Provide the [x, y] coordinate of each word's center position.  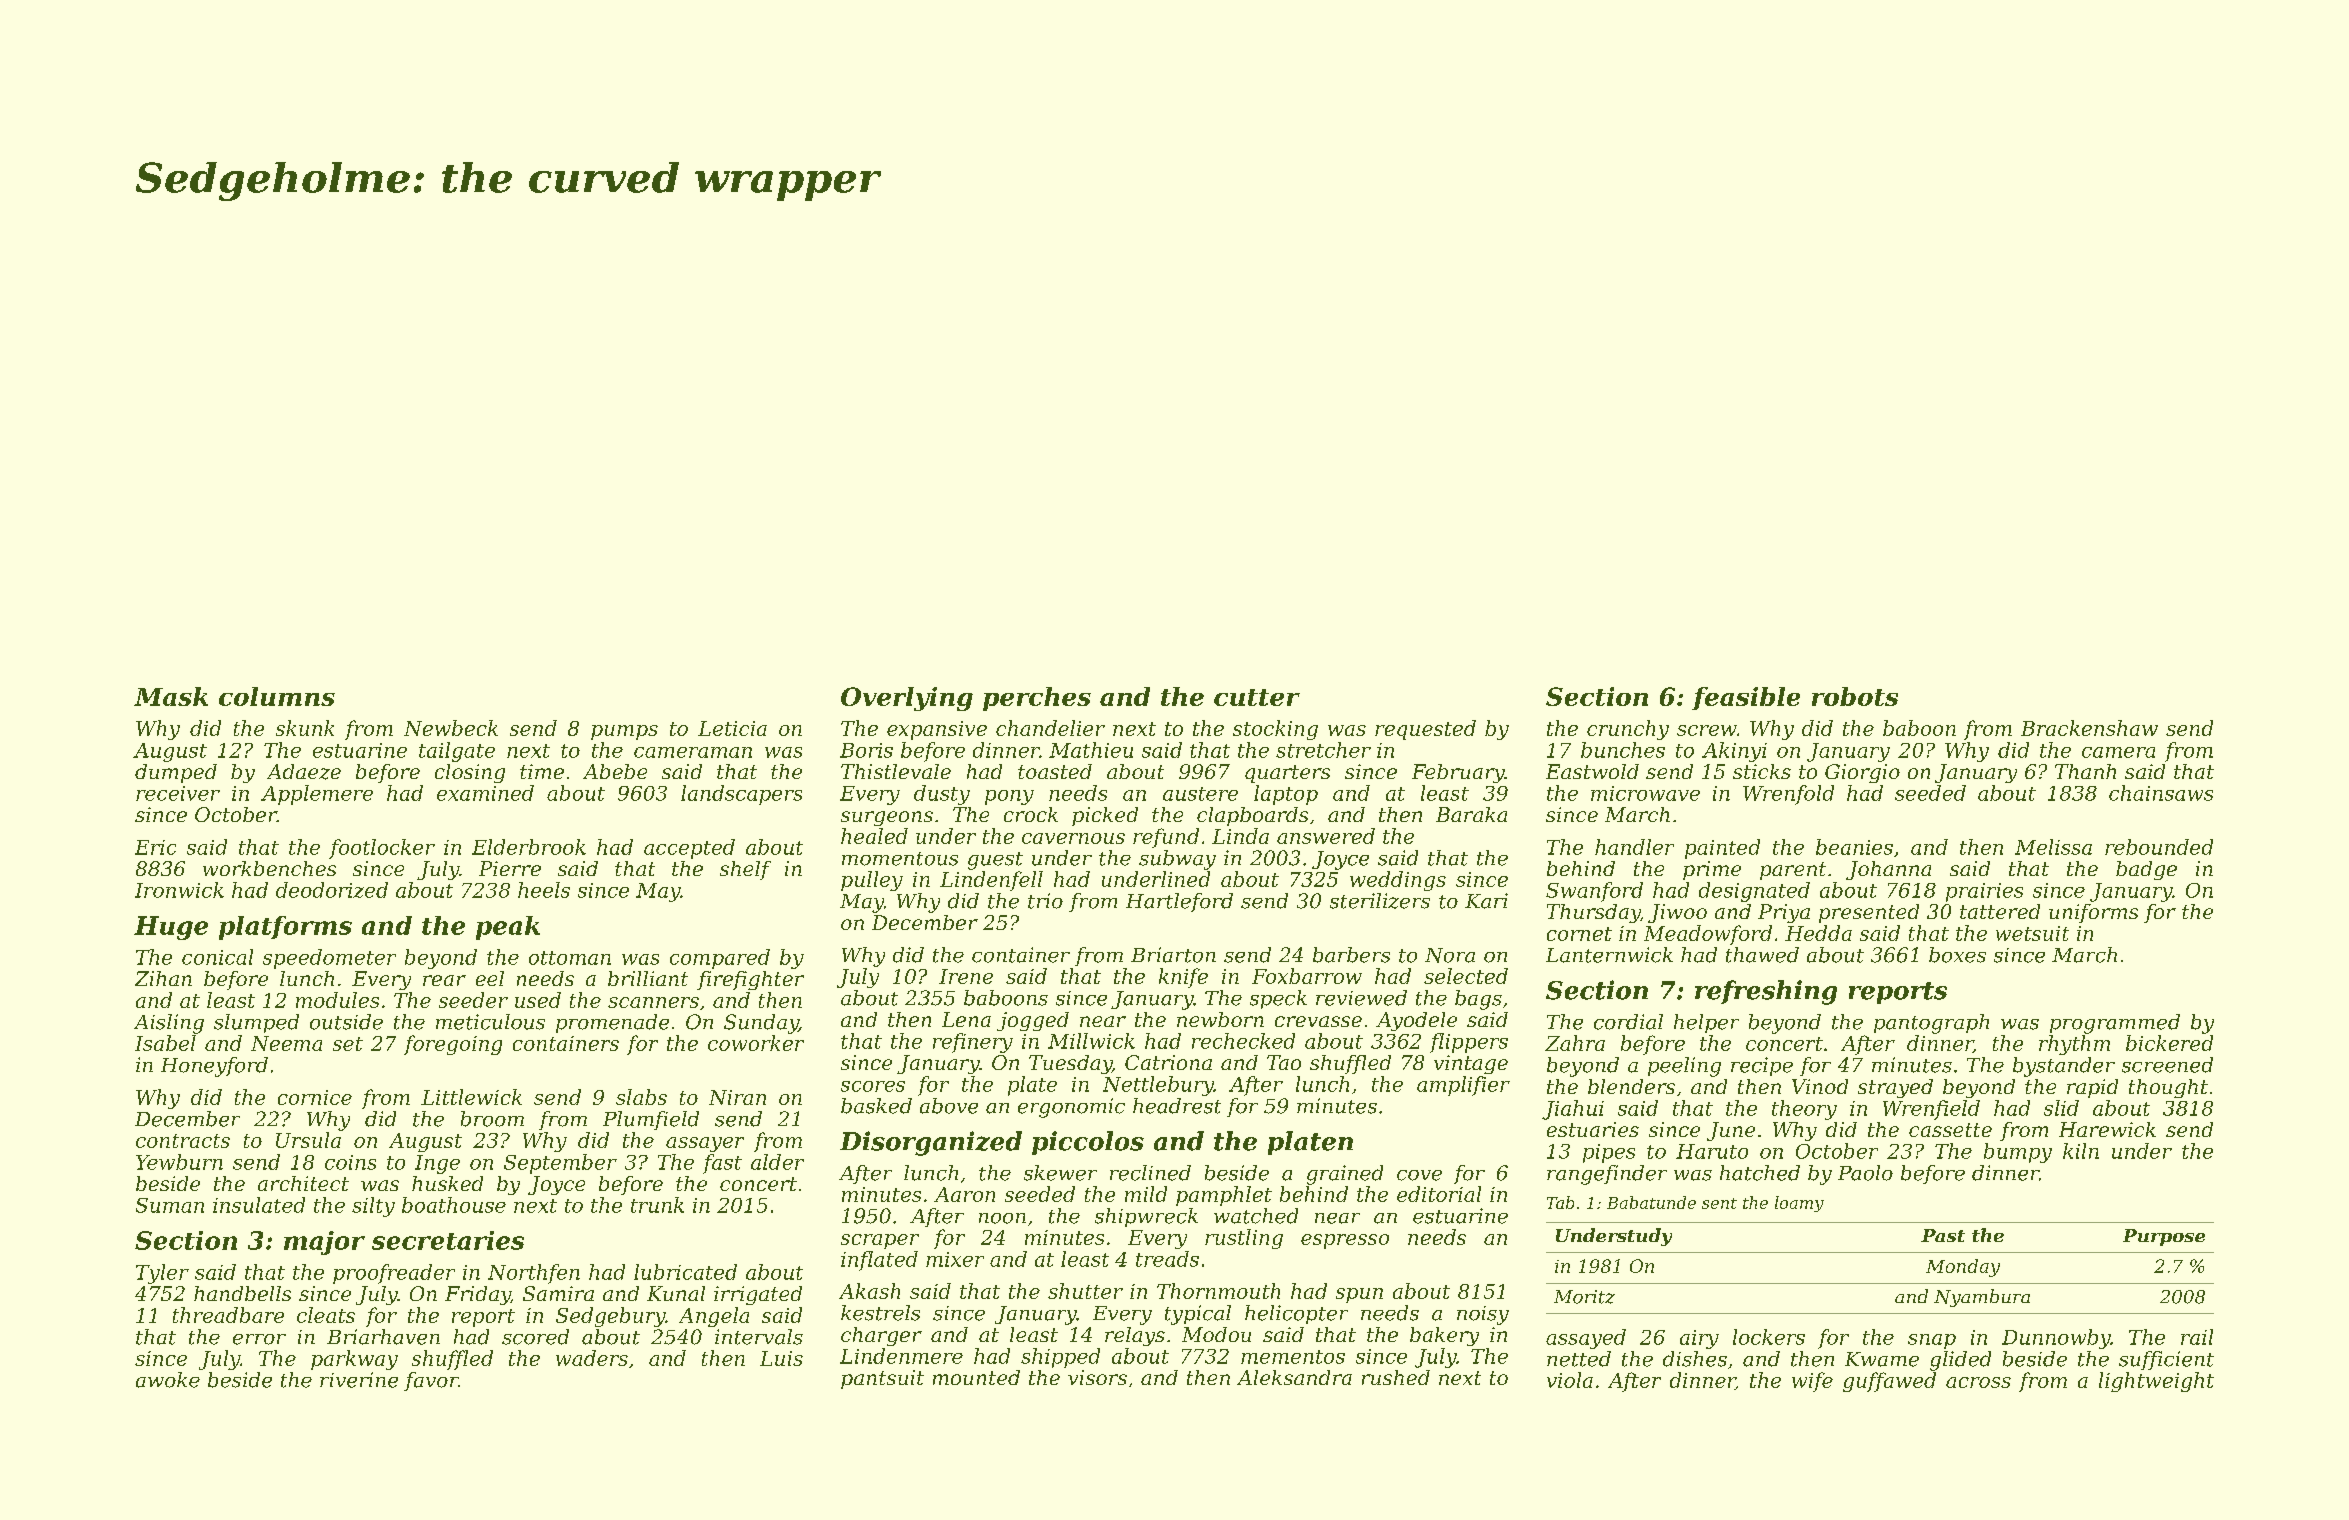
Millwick [1091, 1041]
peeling [1684, 1067]
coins [350, 1162]
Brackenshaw [2089, 728]
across [1978, 1382]
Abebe [615, 771]
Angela [714, 1317]
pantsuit [882, 1379]
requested [1425, 730]
